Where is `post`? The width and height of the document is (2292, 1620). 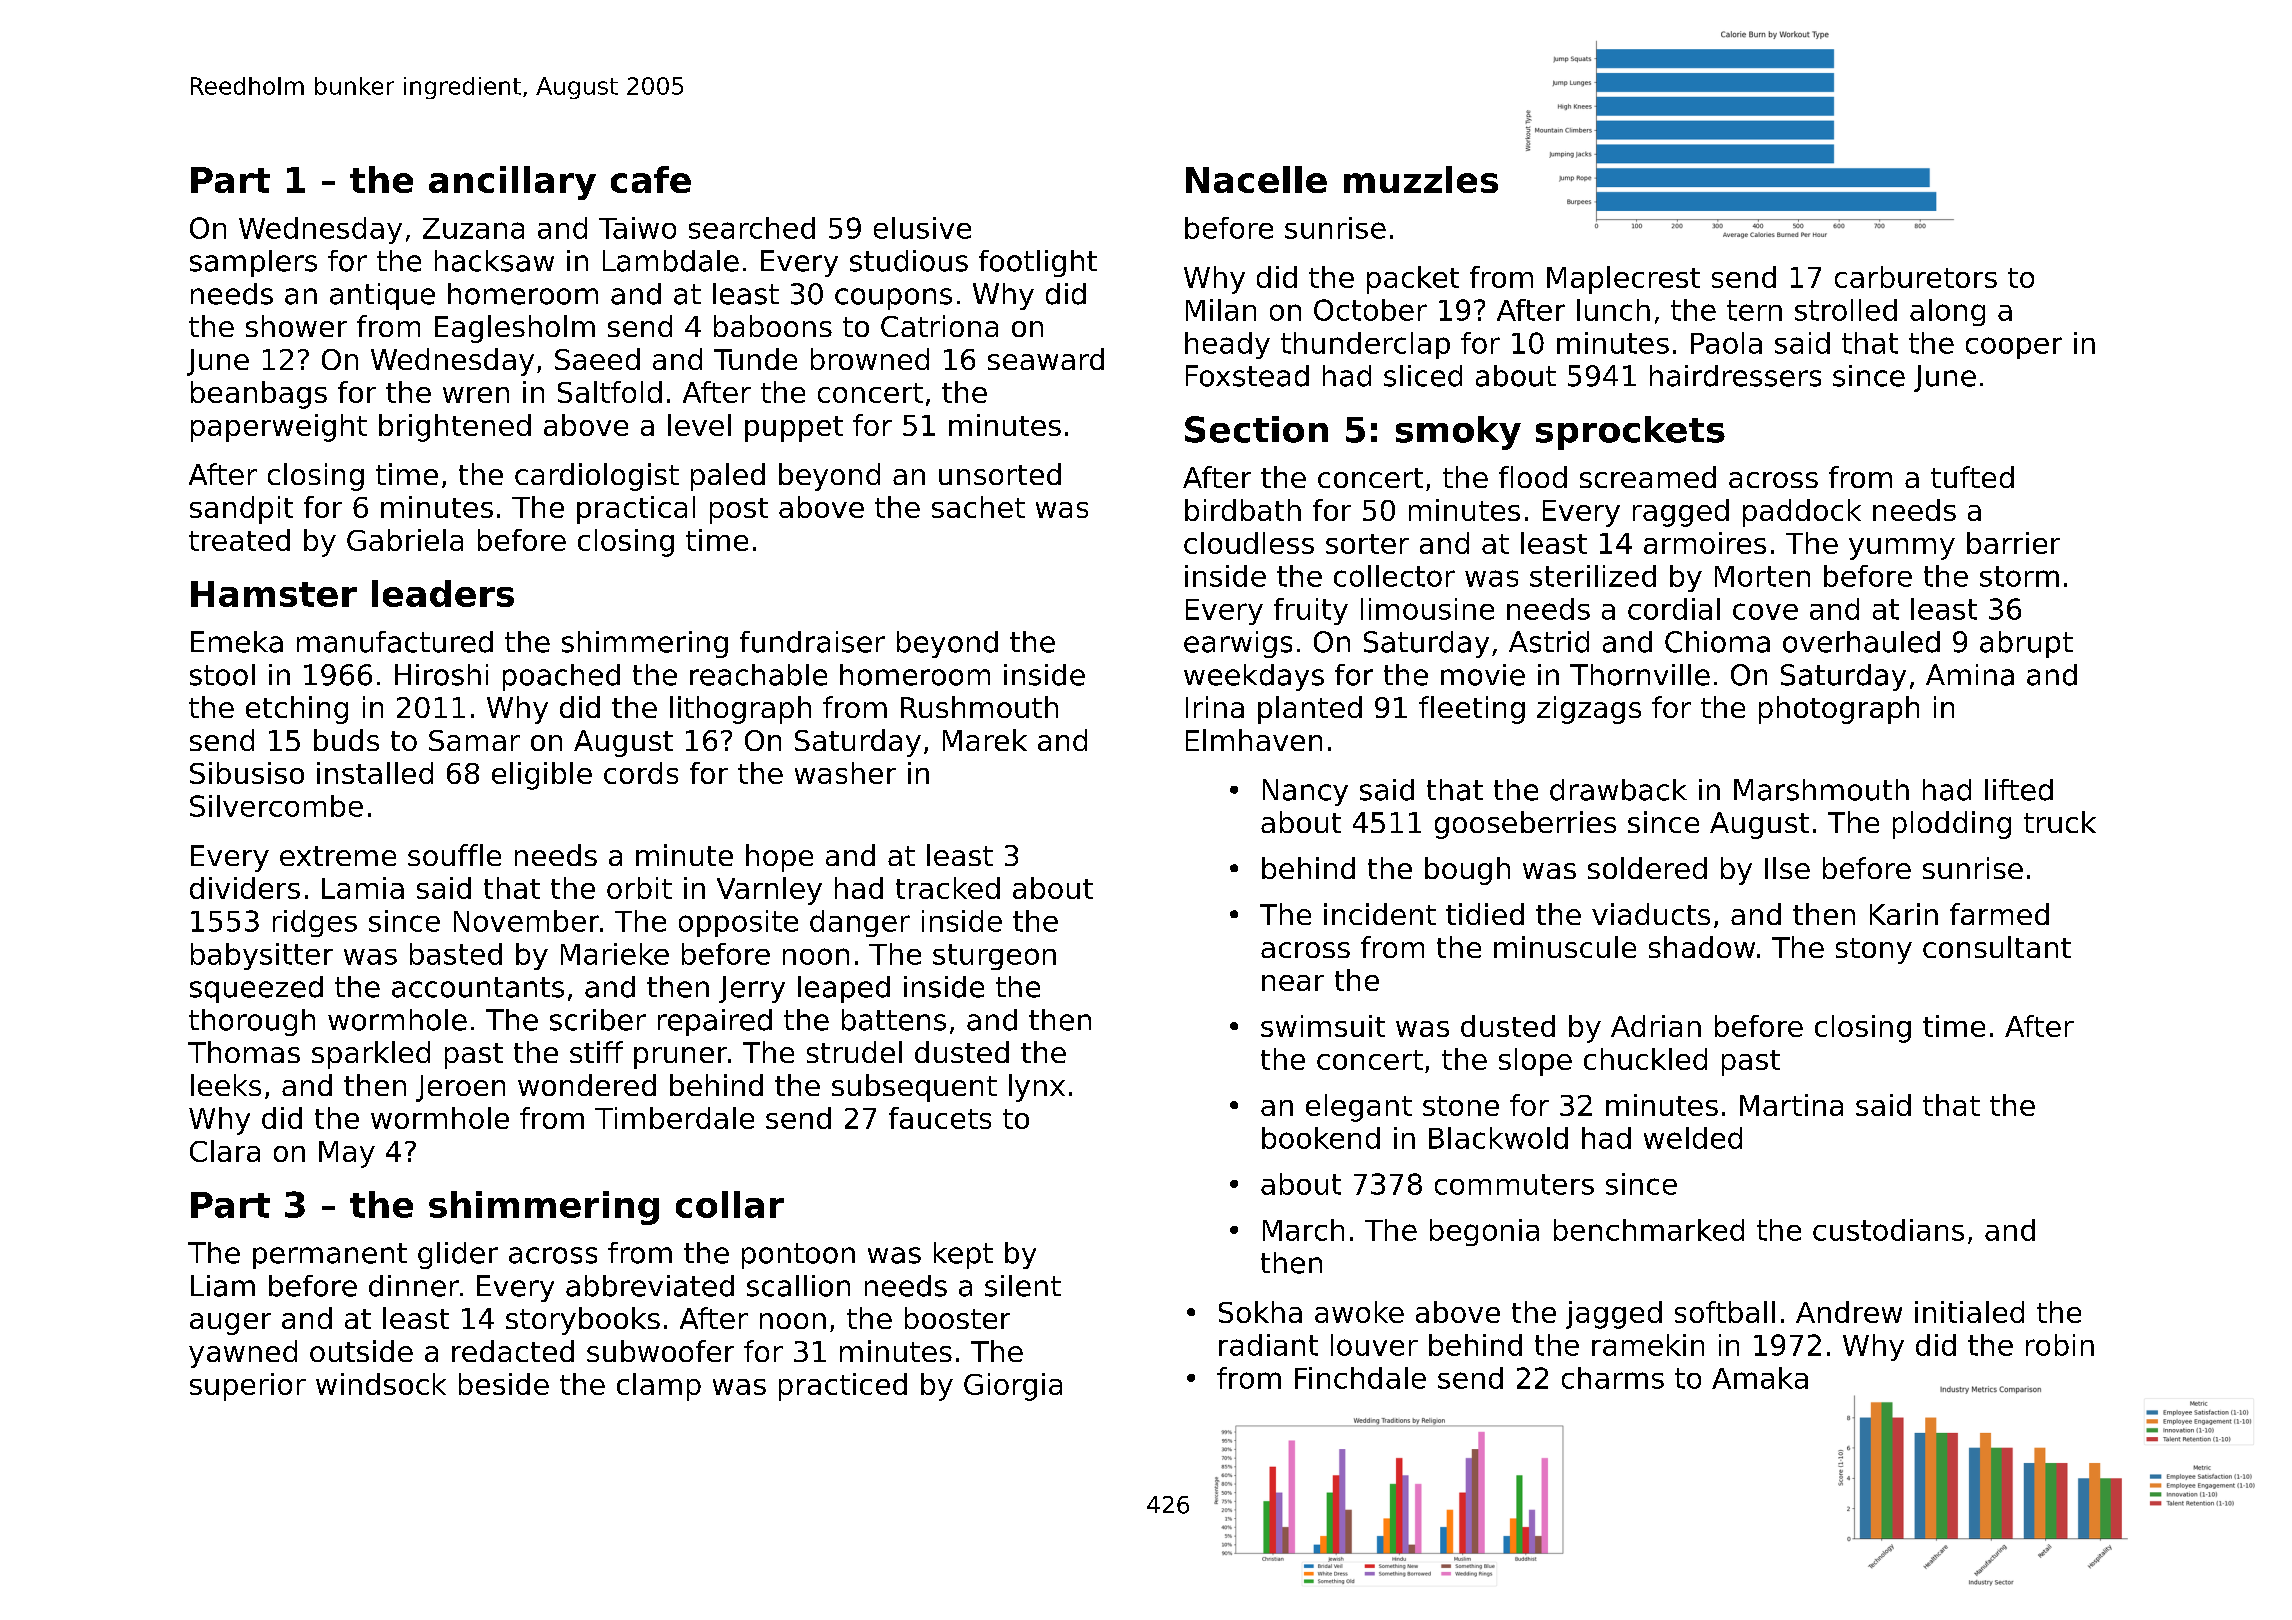
post is located at coordinates (739, 511).
